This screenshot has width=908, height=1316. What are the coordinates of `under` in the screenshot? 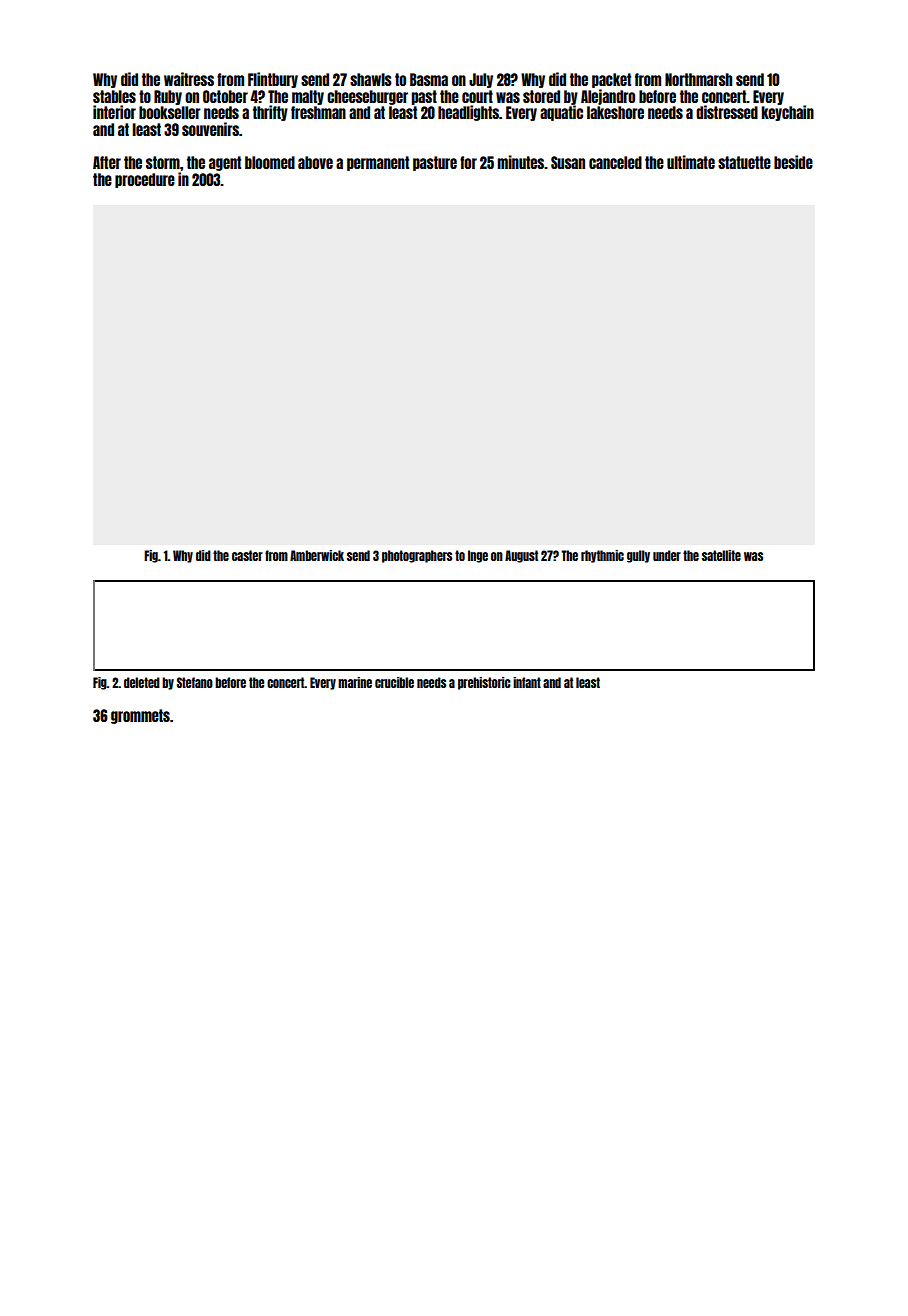 It's located at (667, 555).
